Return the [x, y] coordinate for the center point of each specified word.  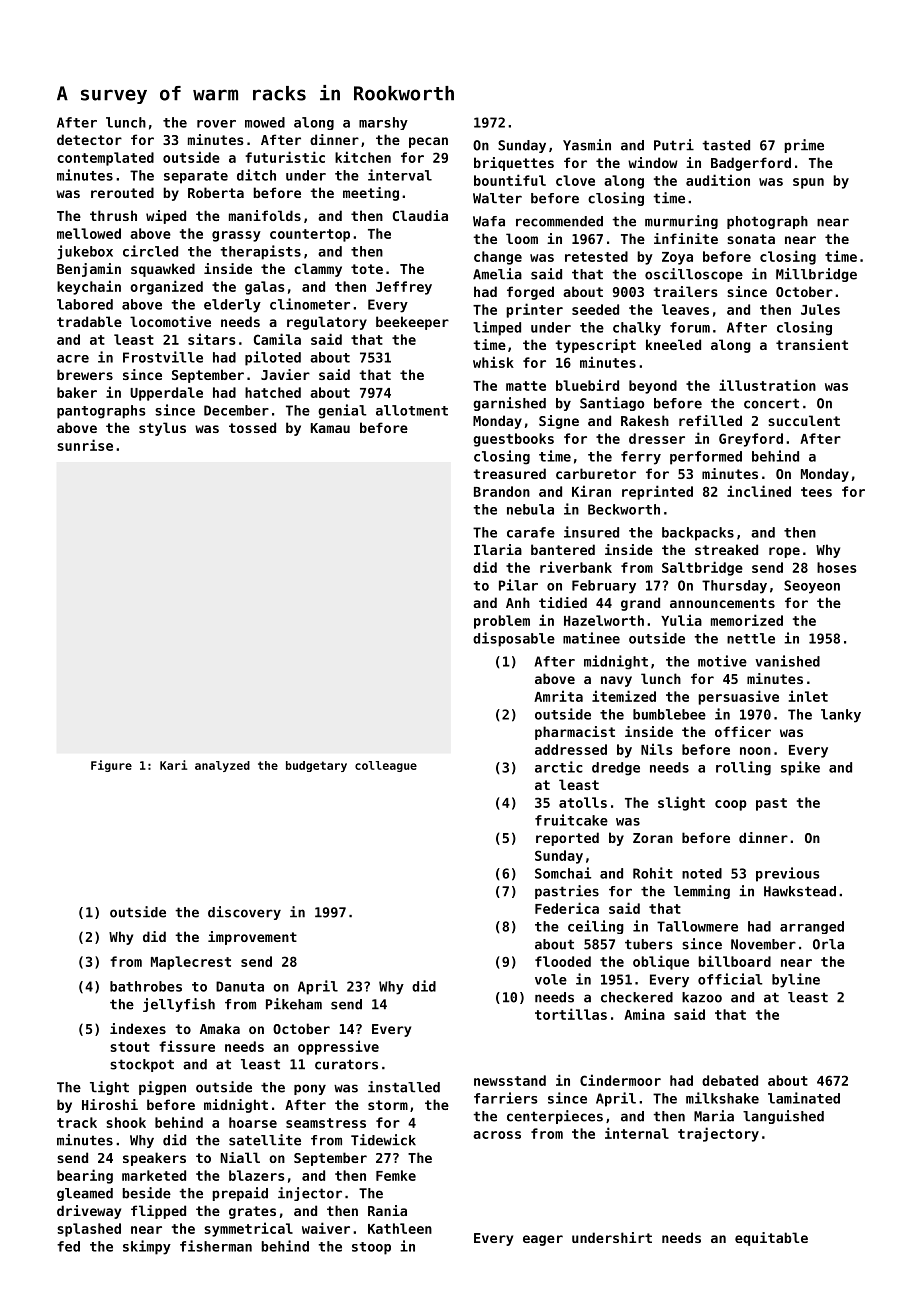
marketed [154, 1175]
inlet [808, 696]
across [497, 1135]
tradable [89, 321]
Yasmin [587, 145]
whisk [493, 362]
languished [783, 1117]
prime [804, 146]
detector [89, 139]
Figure [111, 766]
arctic [559, 767]
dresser [657, 438]
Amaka [220, 1028]
